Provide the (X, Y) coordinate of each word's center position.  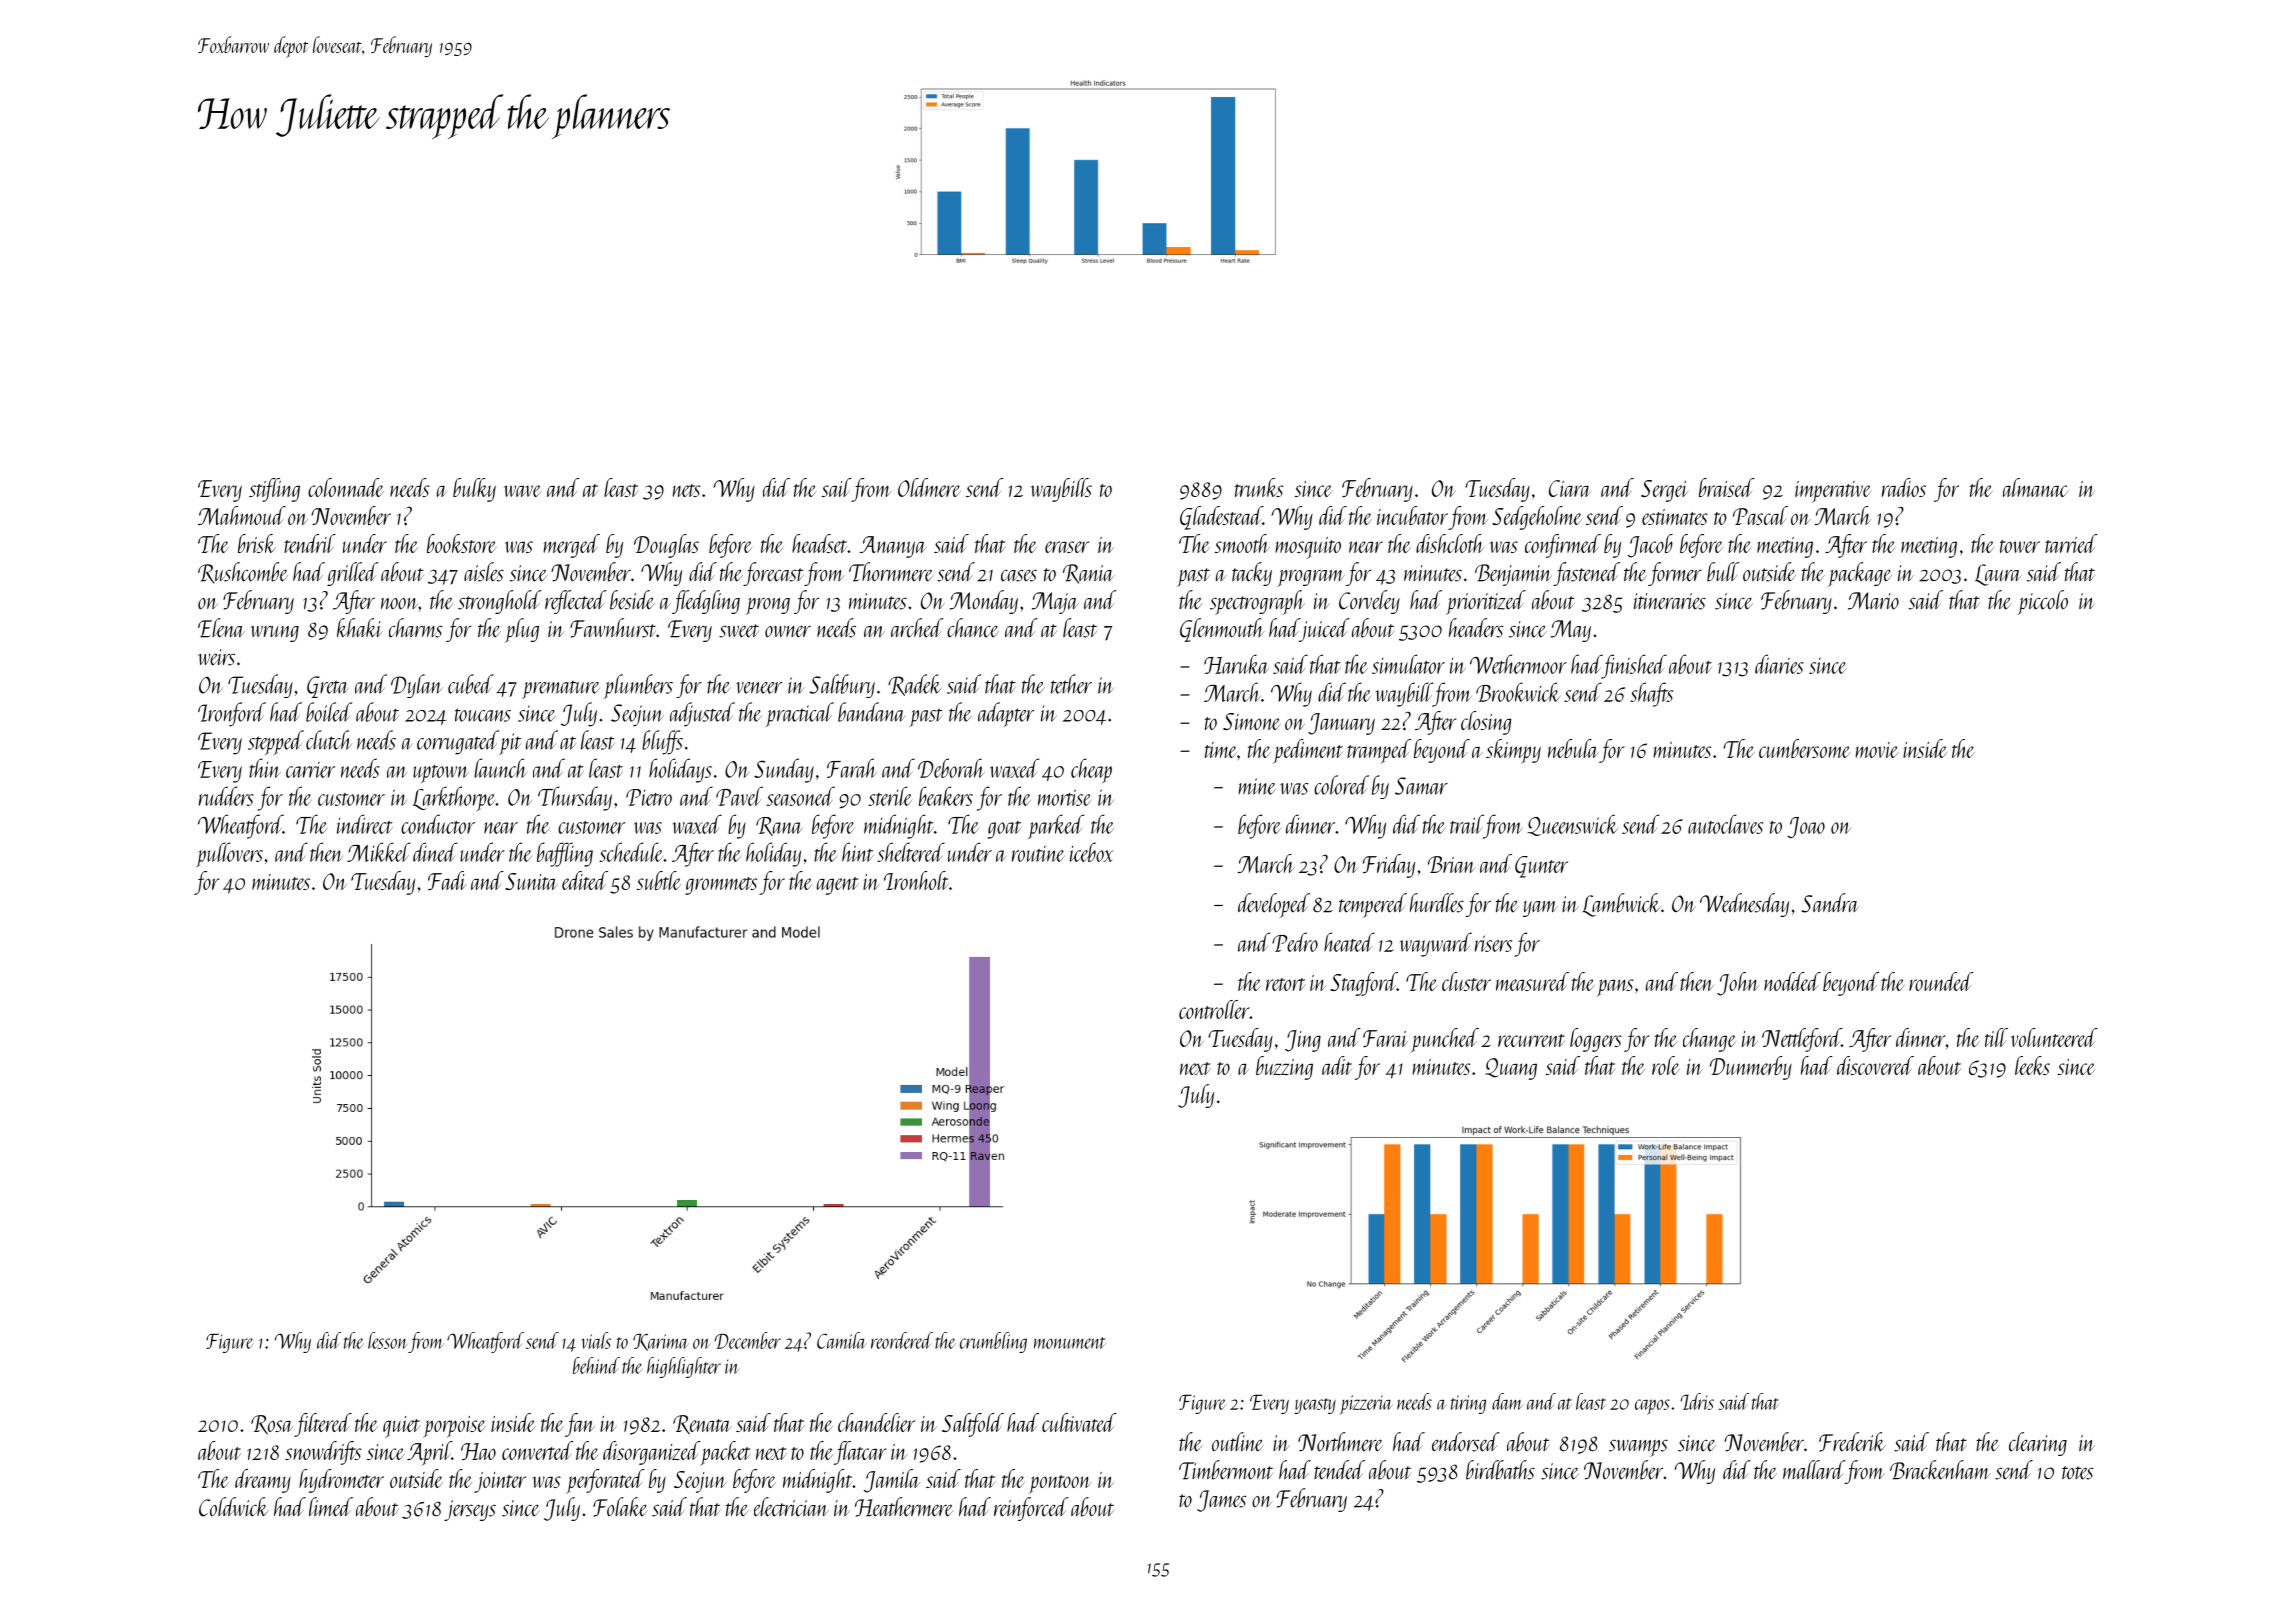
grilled (353, 574)
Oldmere (929, 487)
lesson (388, 1340)
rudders (226, 796)
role (1666, 1065)
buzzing (1284, 1068)
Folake (620, 1507)
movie (1876, 750)
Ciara (1570, 488)
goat (1005, 830)
